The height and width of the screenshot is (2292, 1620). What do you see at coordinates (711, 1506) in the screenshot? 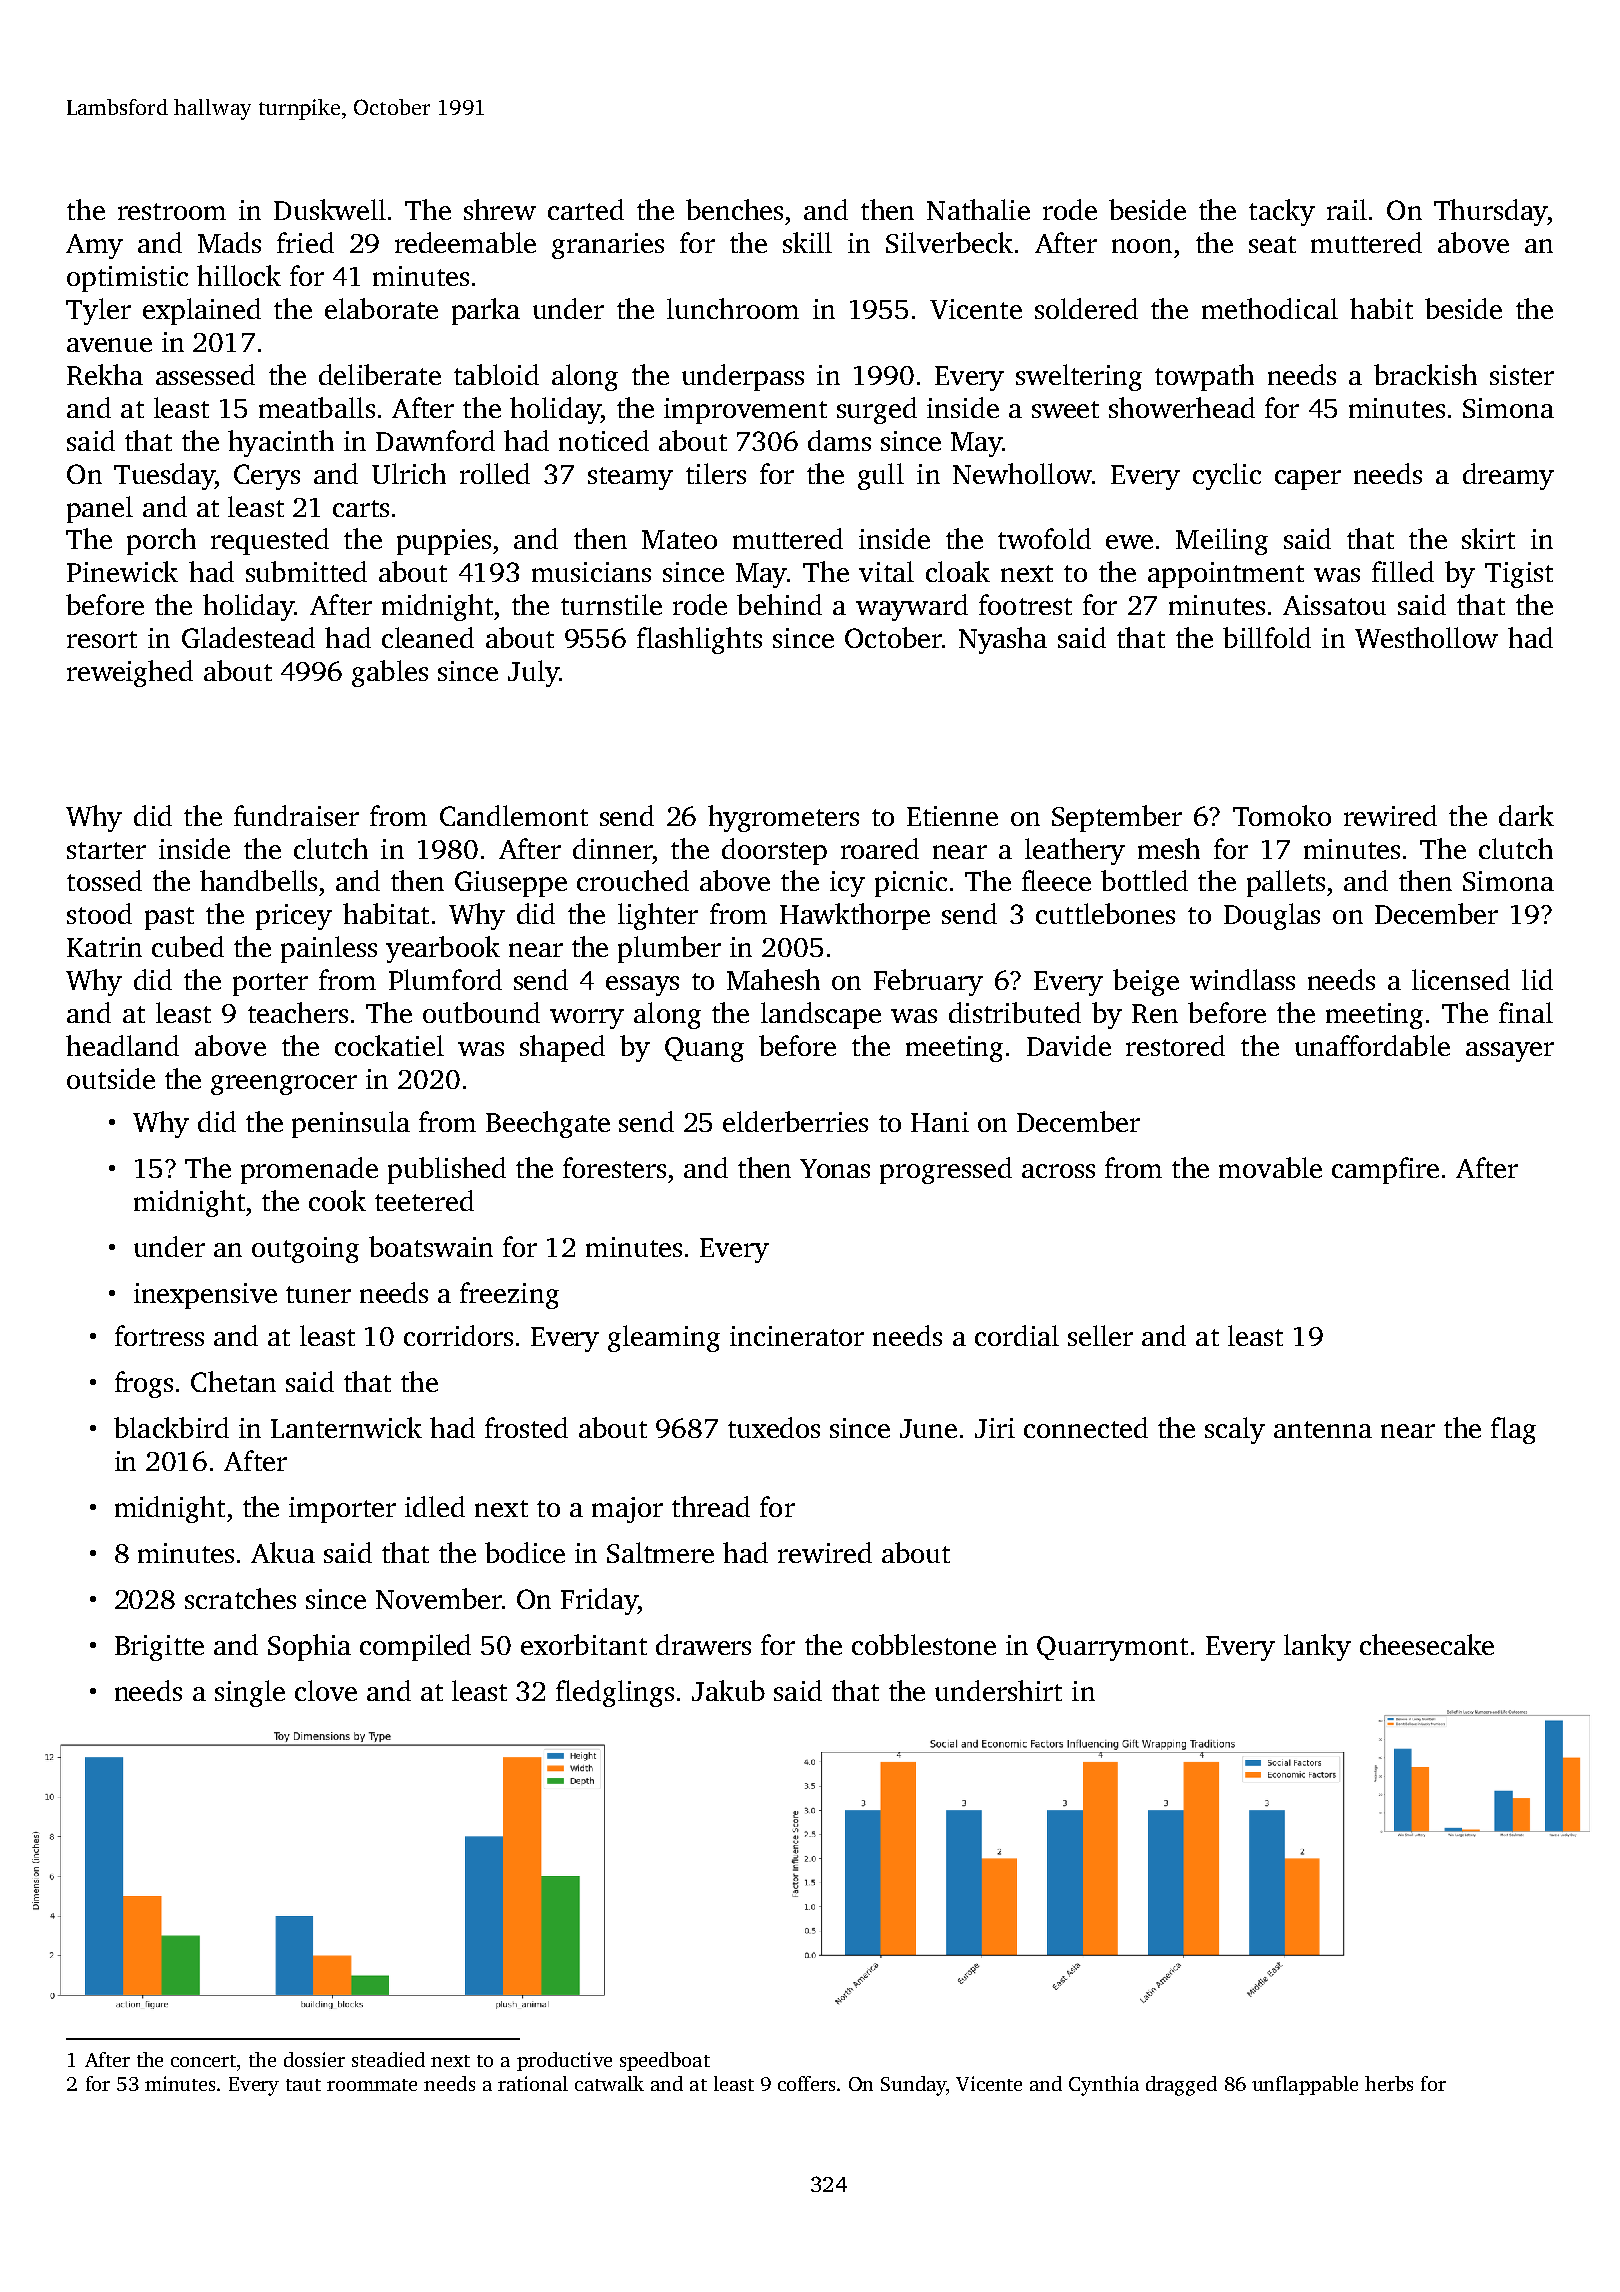
I see `thread` at bounding box center [711, 1506].
